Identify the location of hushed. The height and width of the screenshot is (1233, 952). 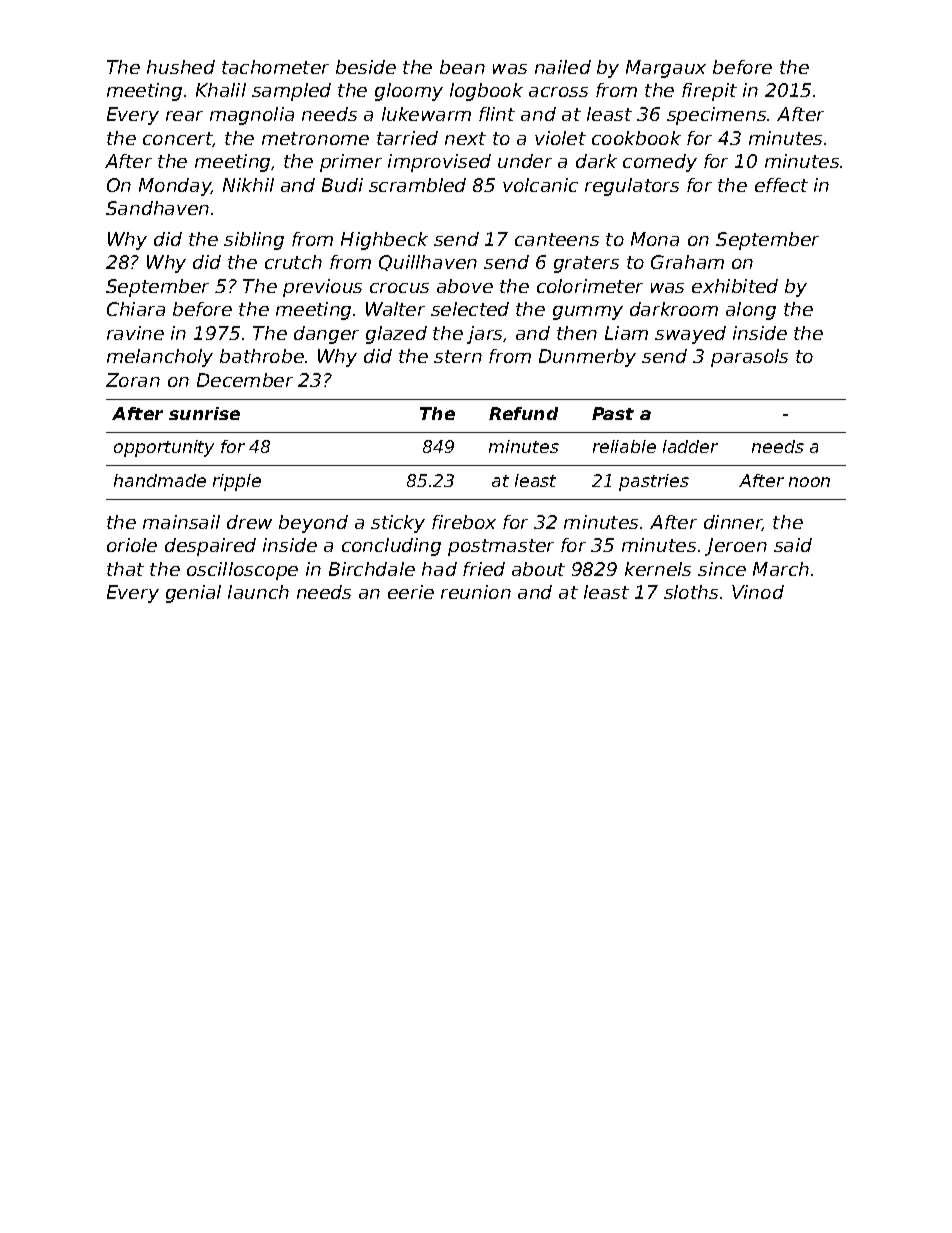
(181, 67).
